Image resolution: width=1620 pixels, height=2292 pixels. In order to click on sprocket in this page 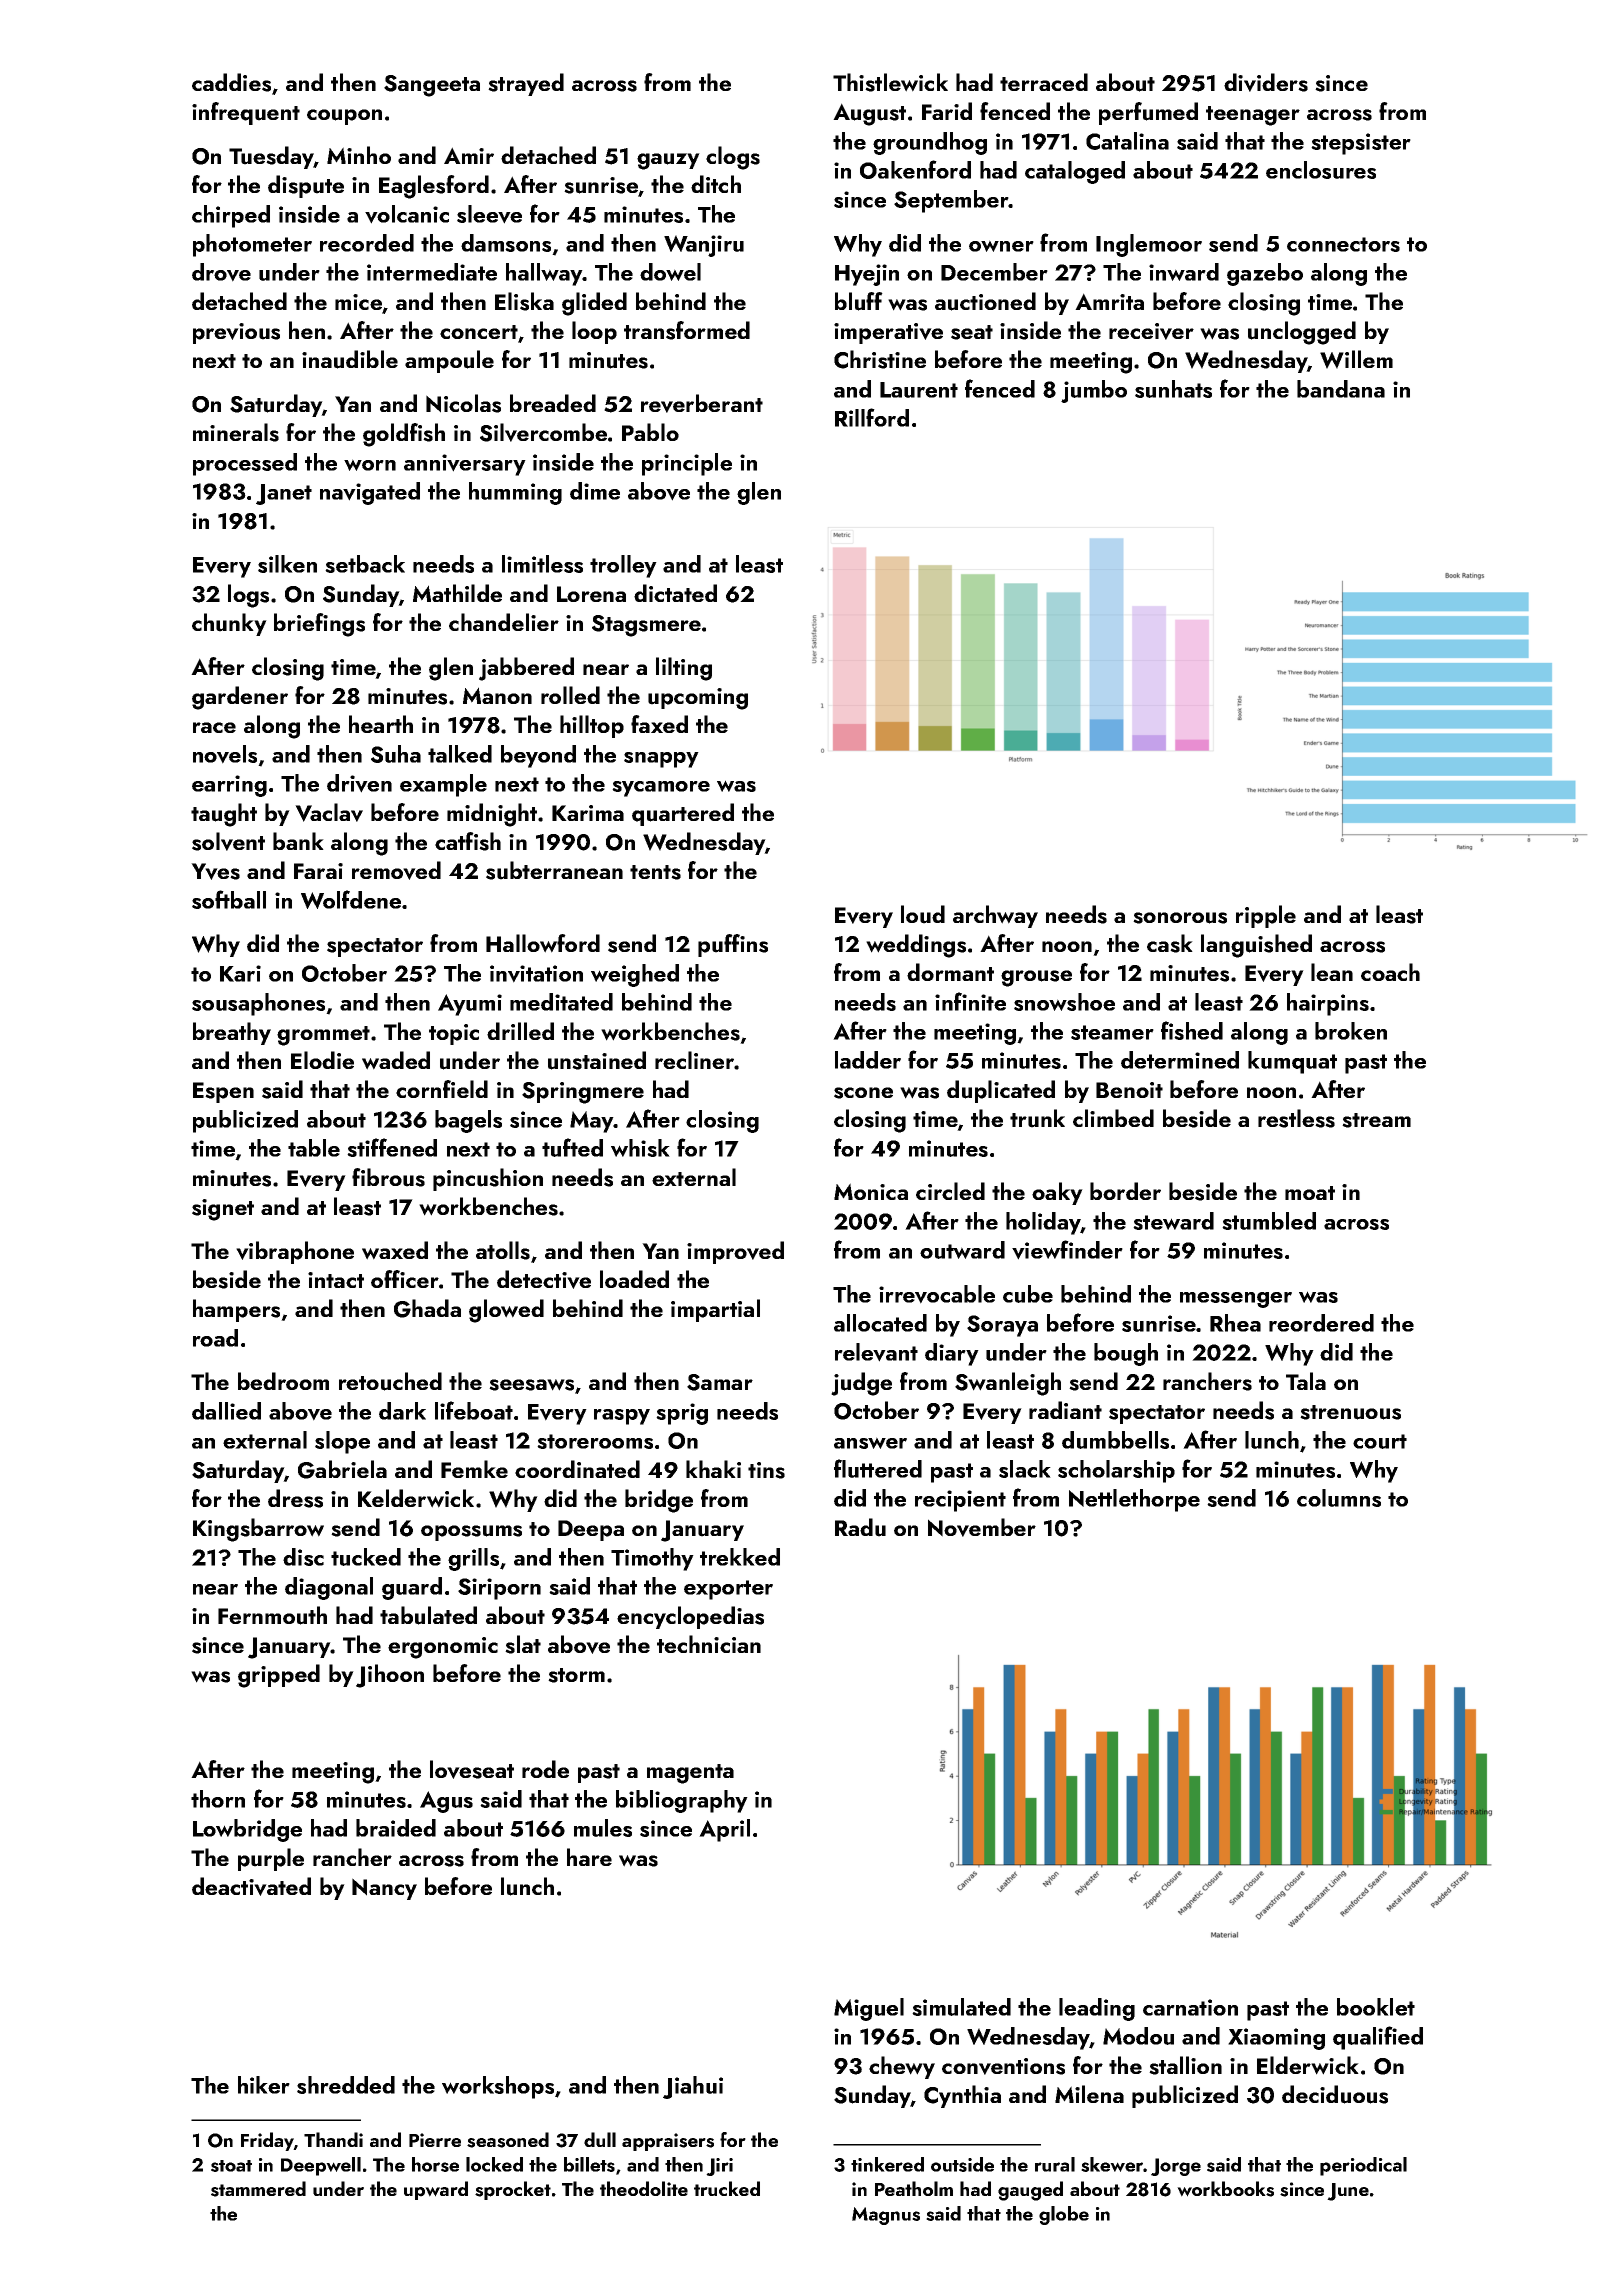, I will do `click(513, 2190)`.
